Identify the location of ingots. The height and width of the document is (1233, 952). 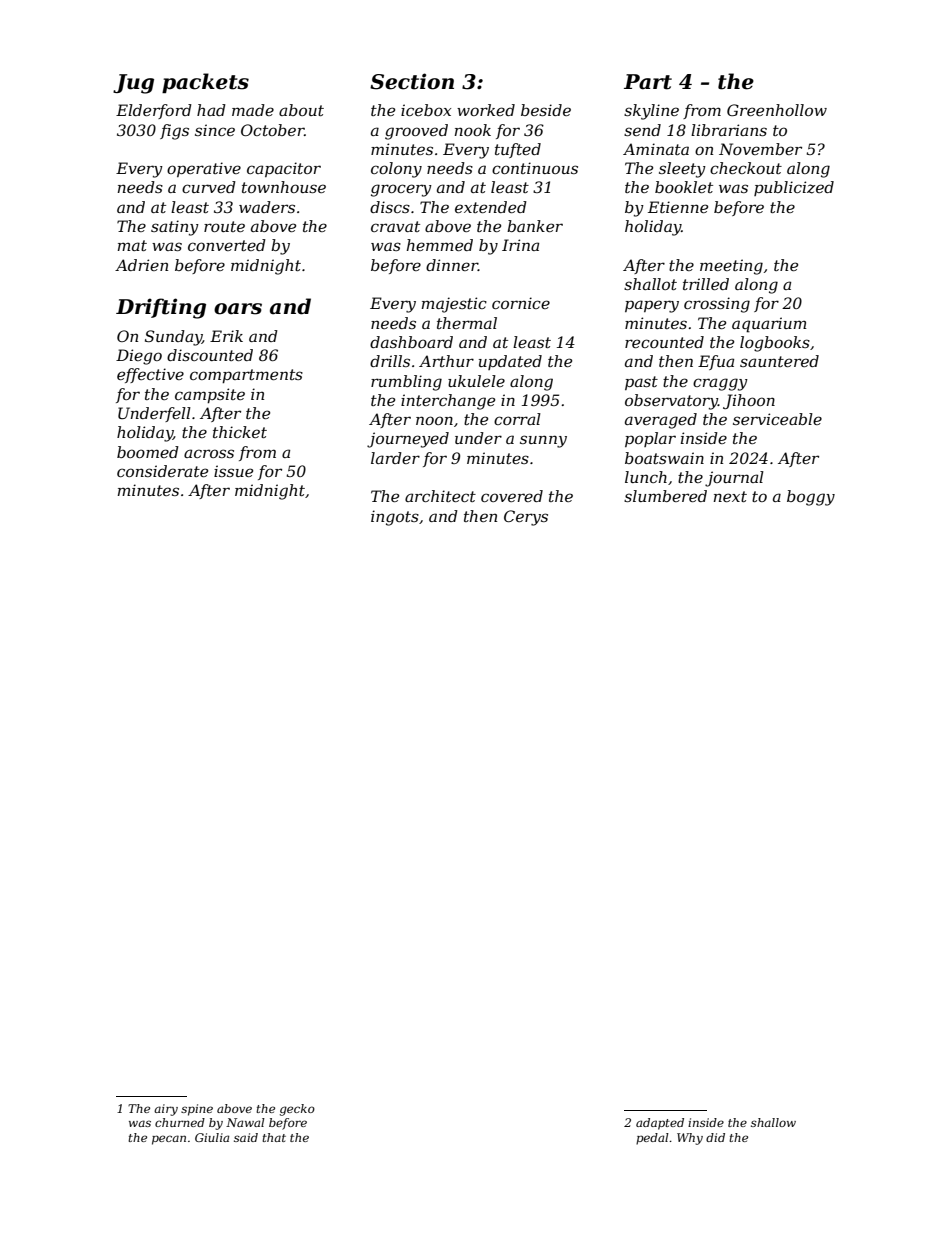
(395, 518).
